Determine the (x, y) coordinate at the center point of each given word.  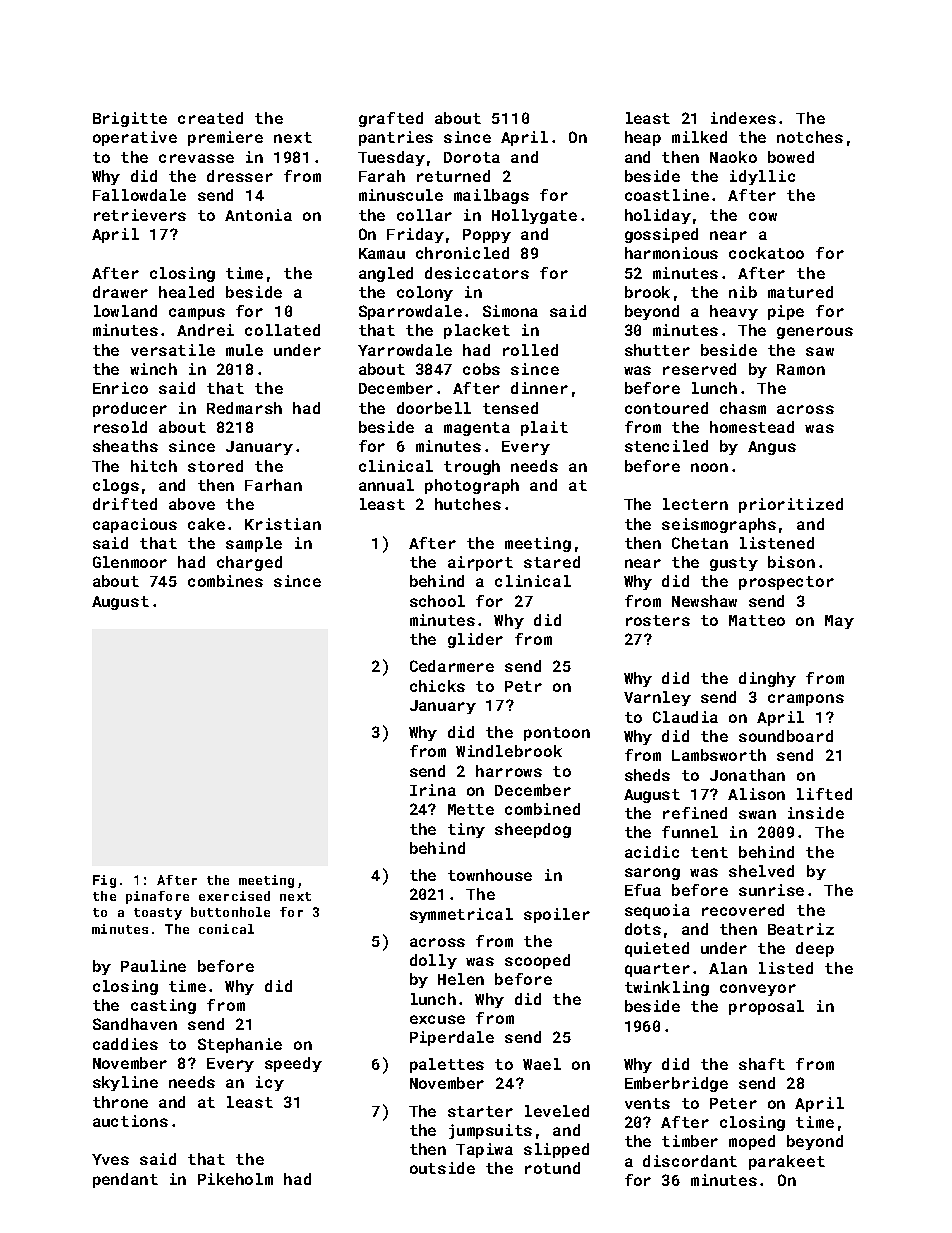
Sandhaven (135, 1024)
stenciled (666, 446)
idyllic (762, 177)
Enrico (120, 388)
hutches (468, 504)
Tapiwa (484, 1150)
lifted (824, 794)
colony (425, 293)
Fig (104, 881)
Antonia (258, 215)
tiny (466, 830)
